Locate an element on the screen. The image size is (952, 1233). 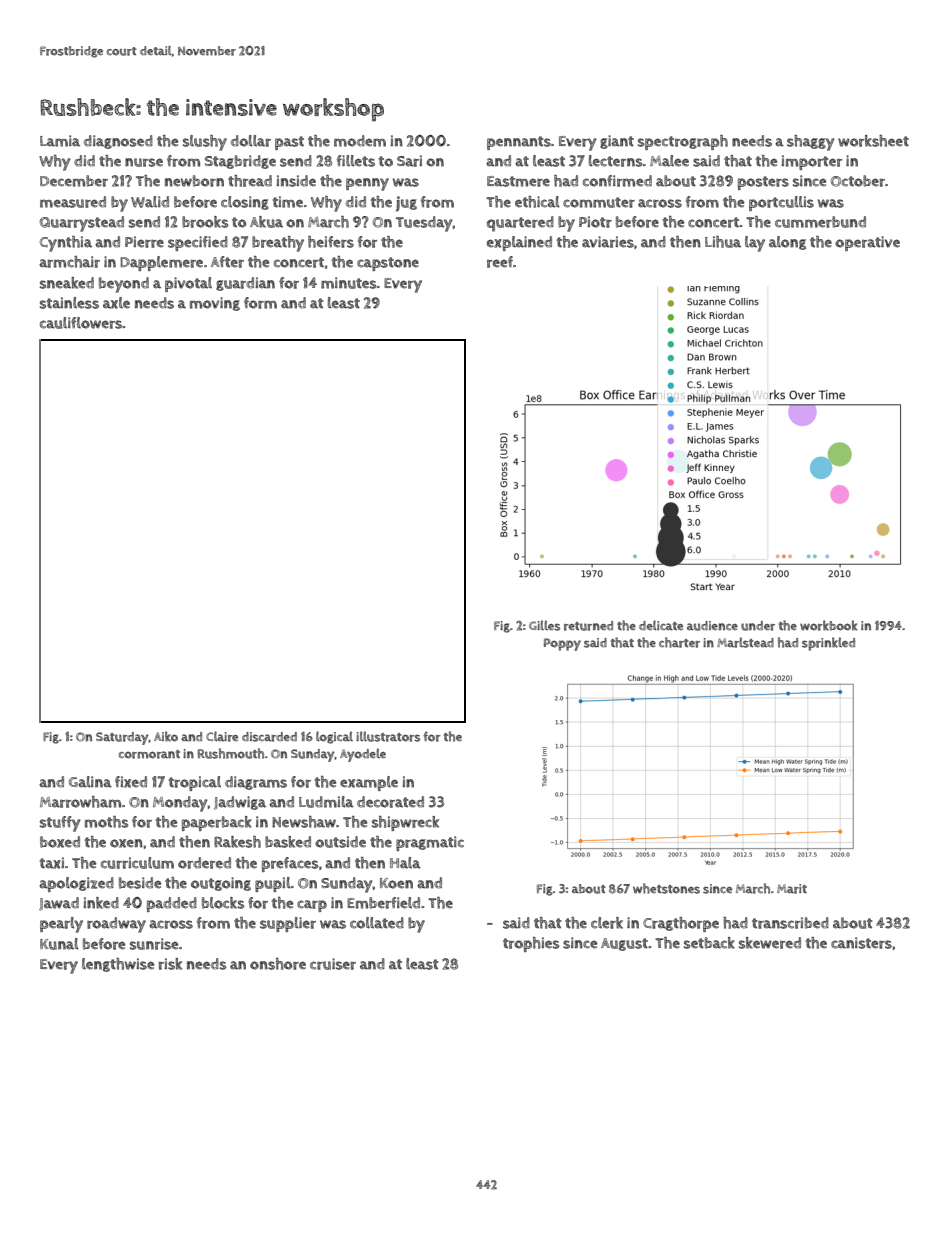
pearly is located at coordinates (61, 925).
